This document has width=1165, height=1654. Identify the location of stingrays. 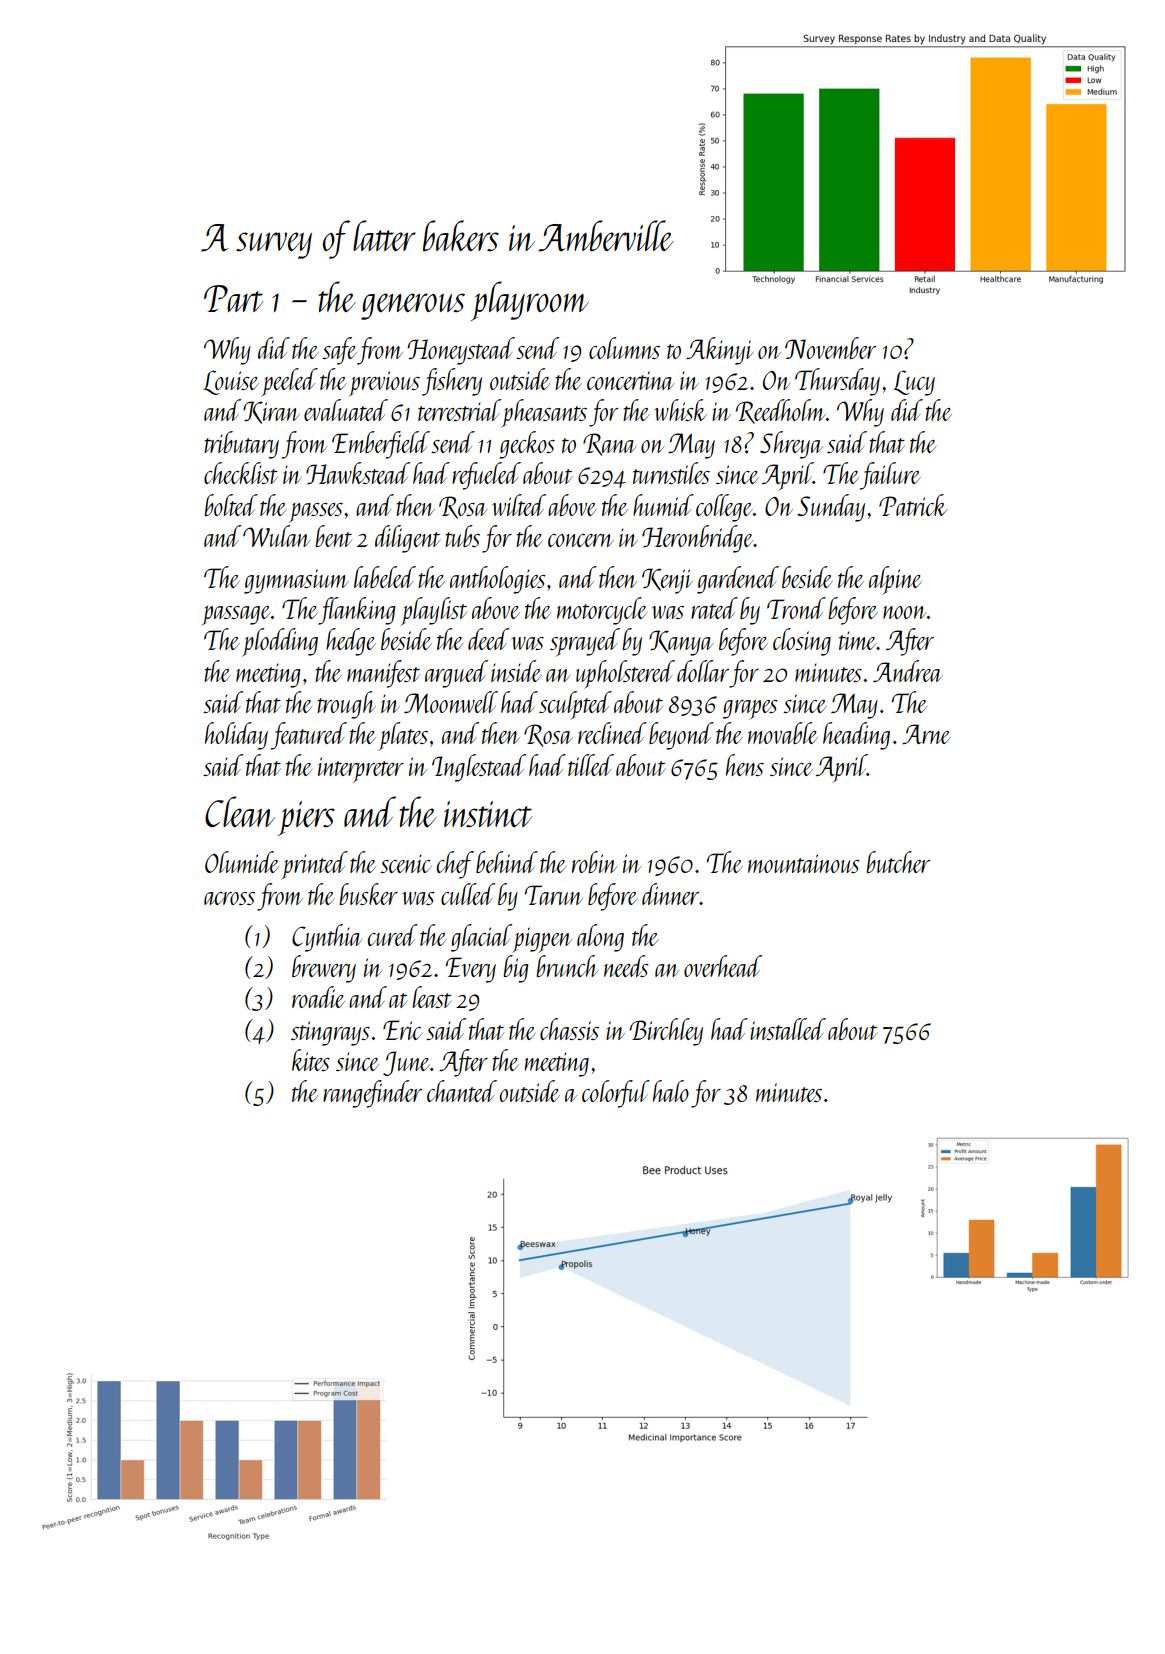
(330, 1033).
